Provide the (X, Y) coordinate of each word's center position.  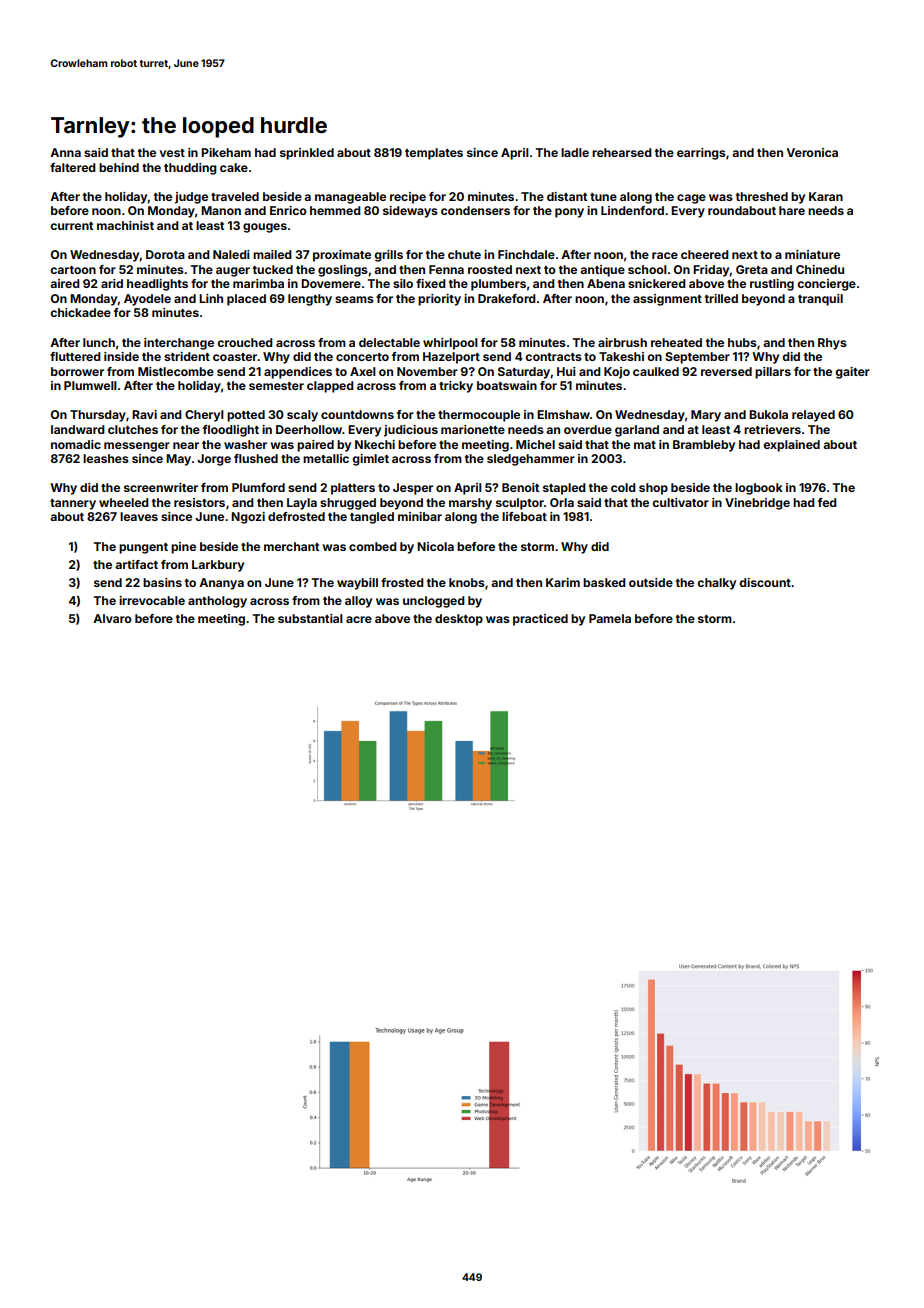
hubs (742, 342)
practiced (540, 620)
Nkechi (375, 444)
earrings (701, 154)
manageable (350, 198)
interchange (179, 344)
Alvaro (112, 618)
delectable (389, 342)
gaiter (852, 373)
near (186, 445)
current (71, 226)
